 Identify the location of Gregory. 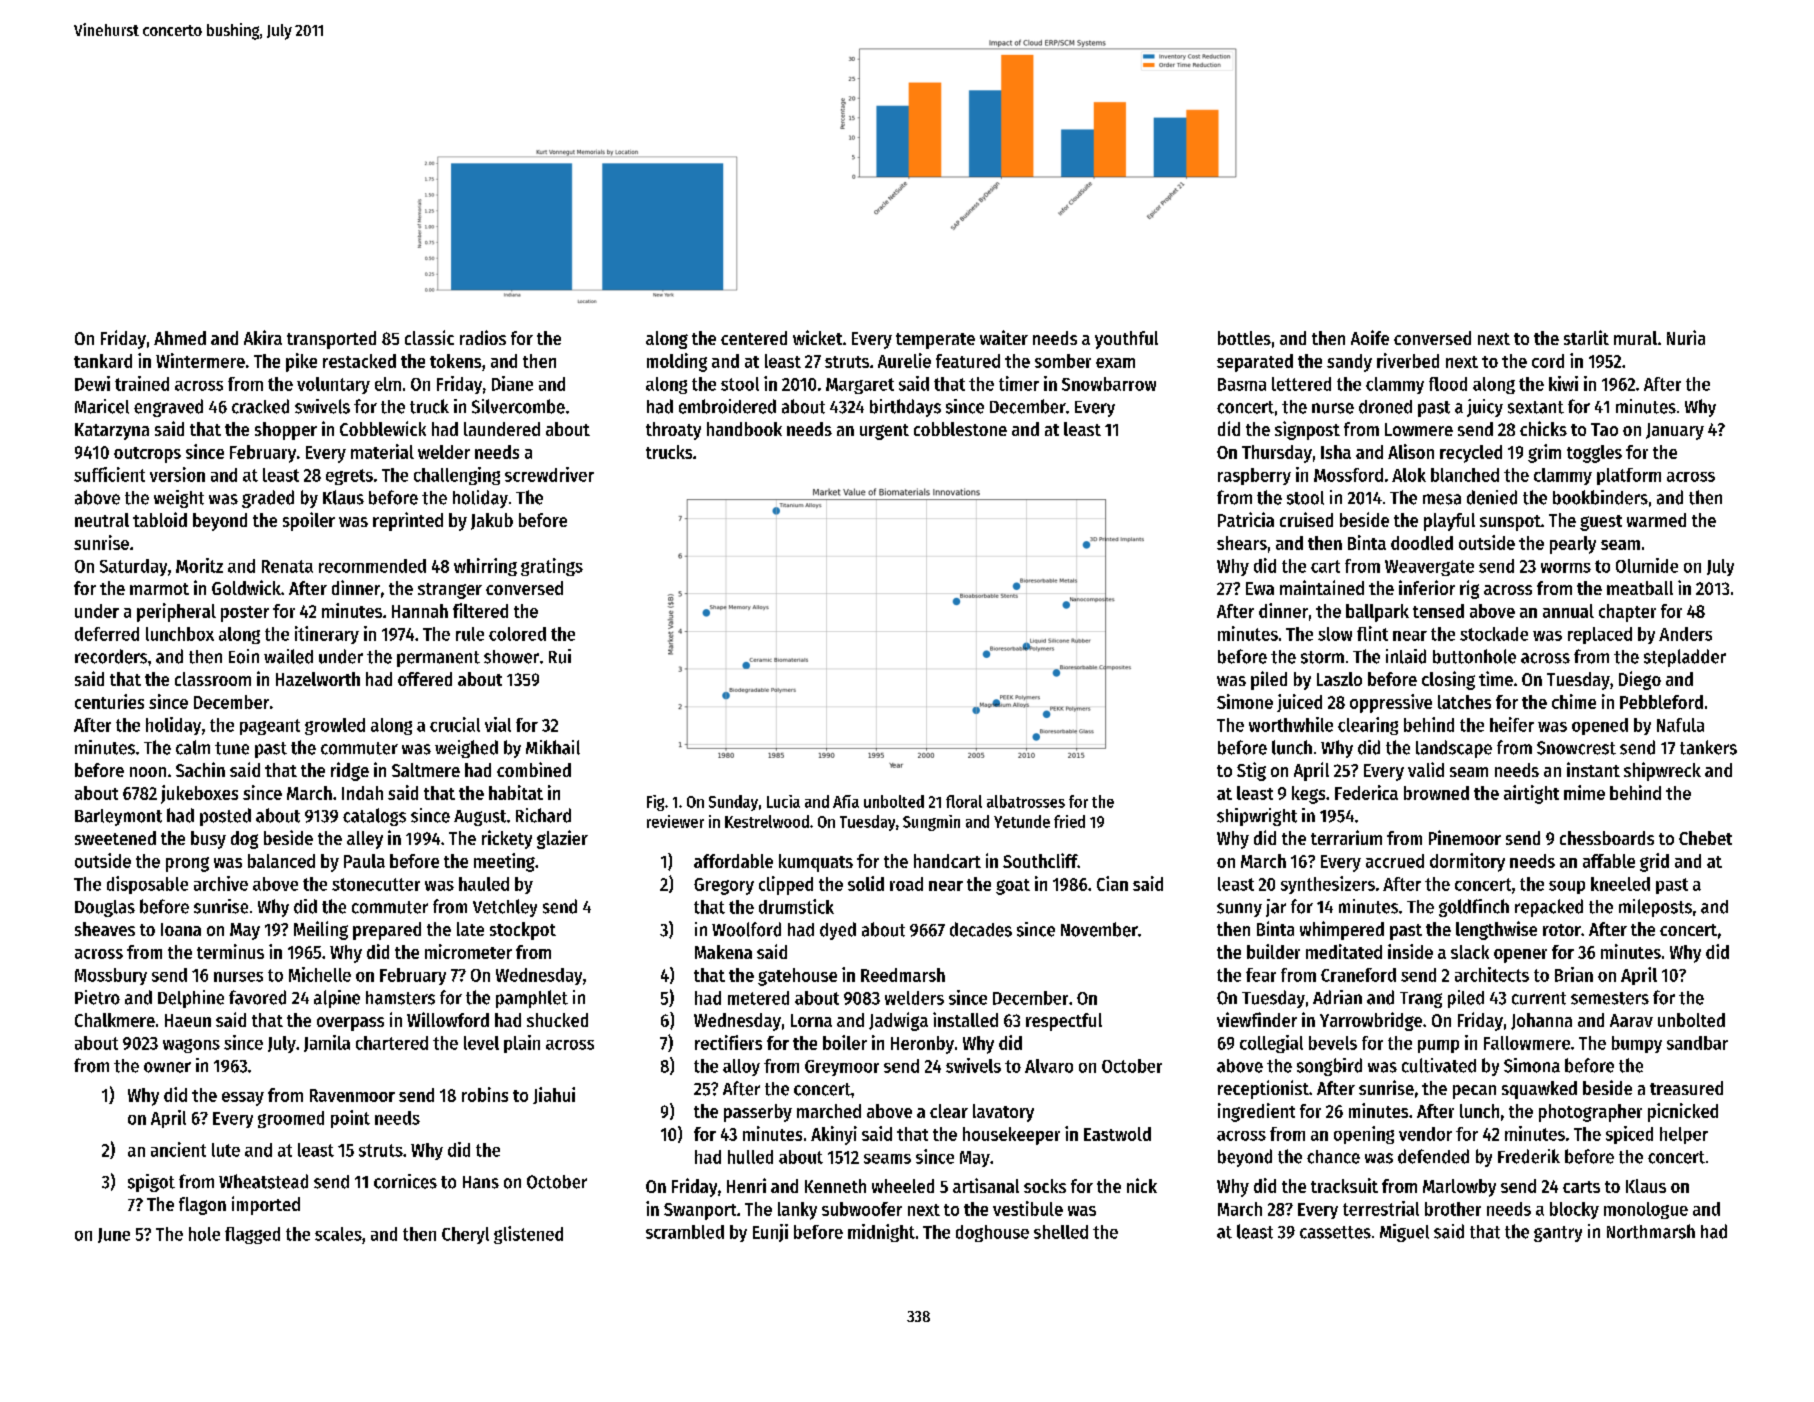
(724, 886).
